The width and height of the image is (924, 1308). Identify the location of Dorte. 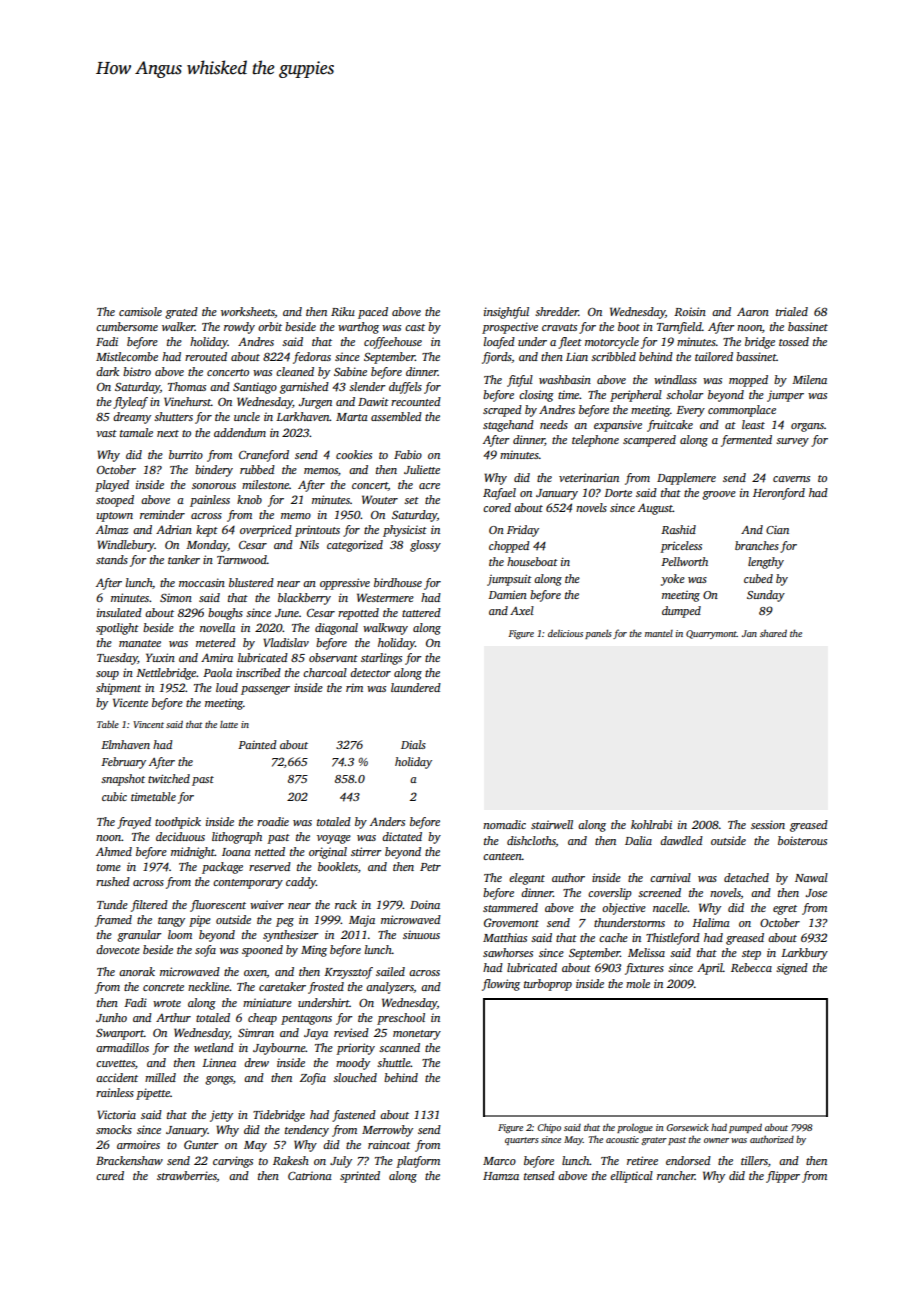
(618, 493).
